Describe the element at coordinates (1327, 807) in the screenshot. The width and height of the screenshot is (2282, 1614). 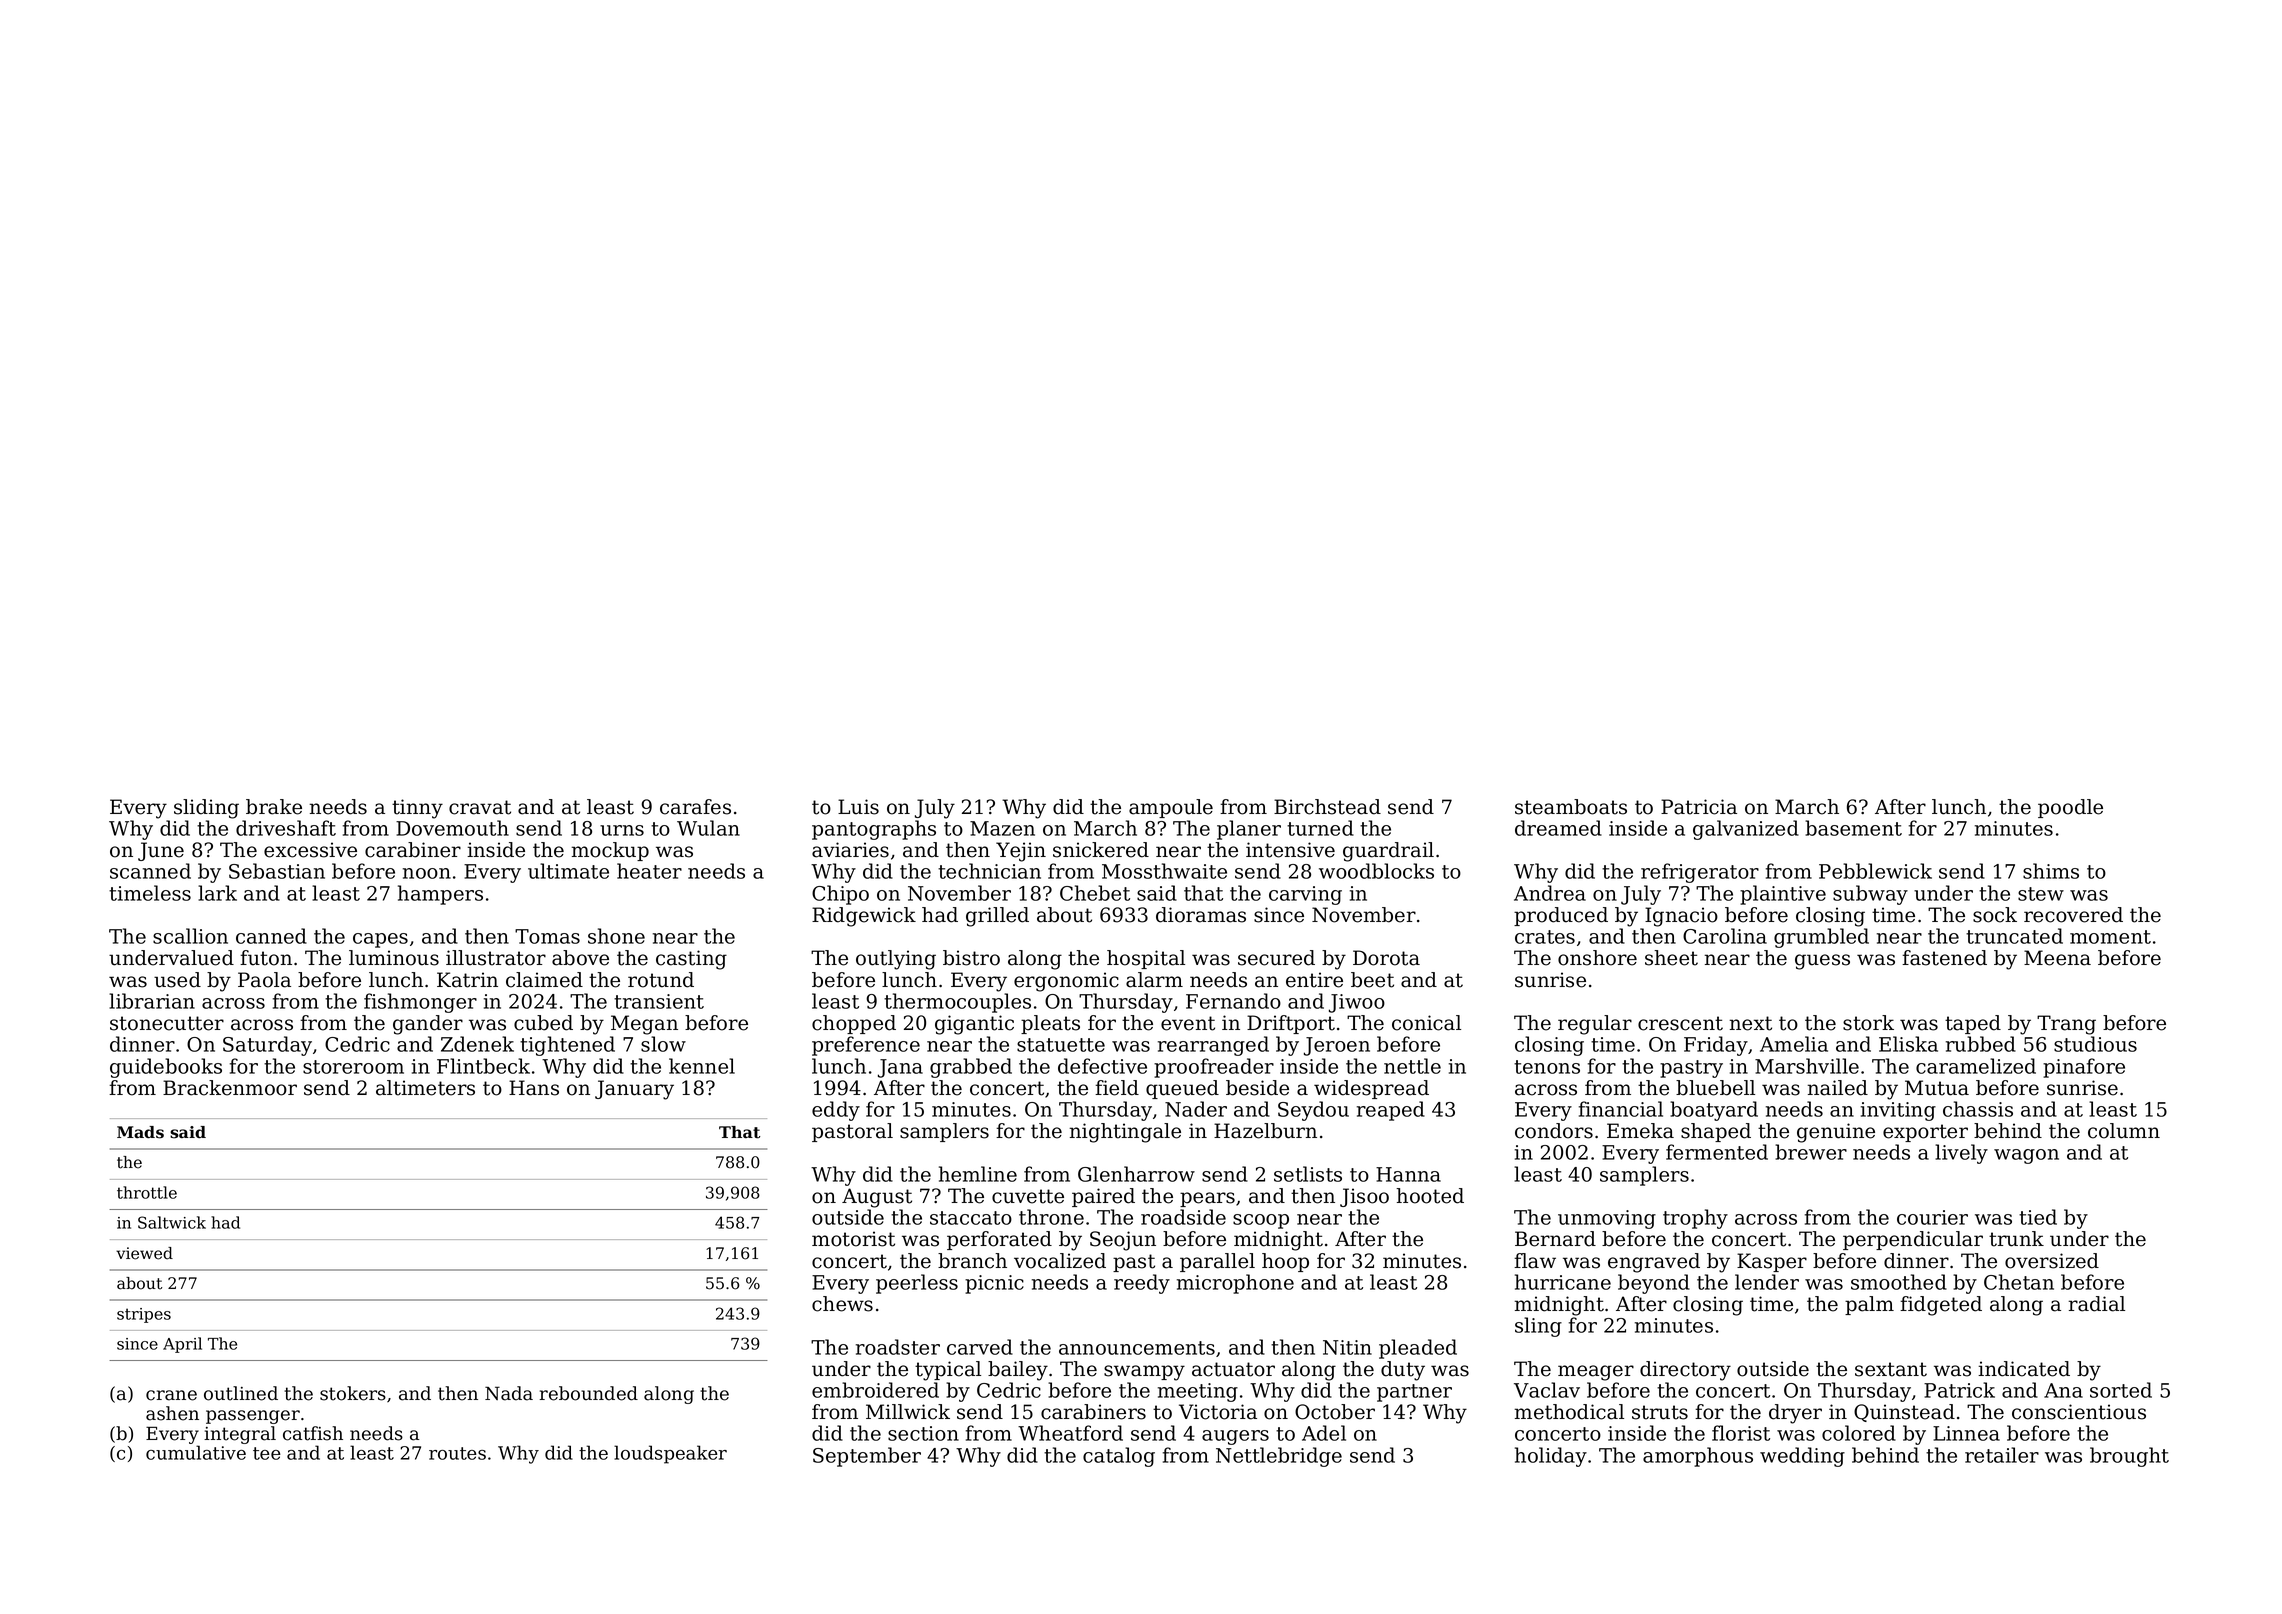
I see `Birchstead` at that location.
